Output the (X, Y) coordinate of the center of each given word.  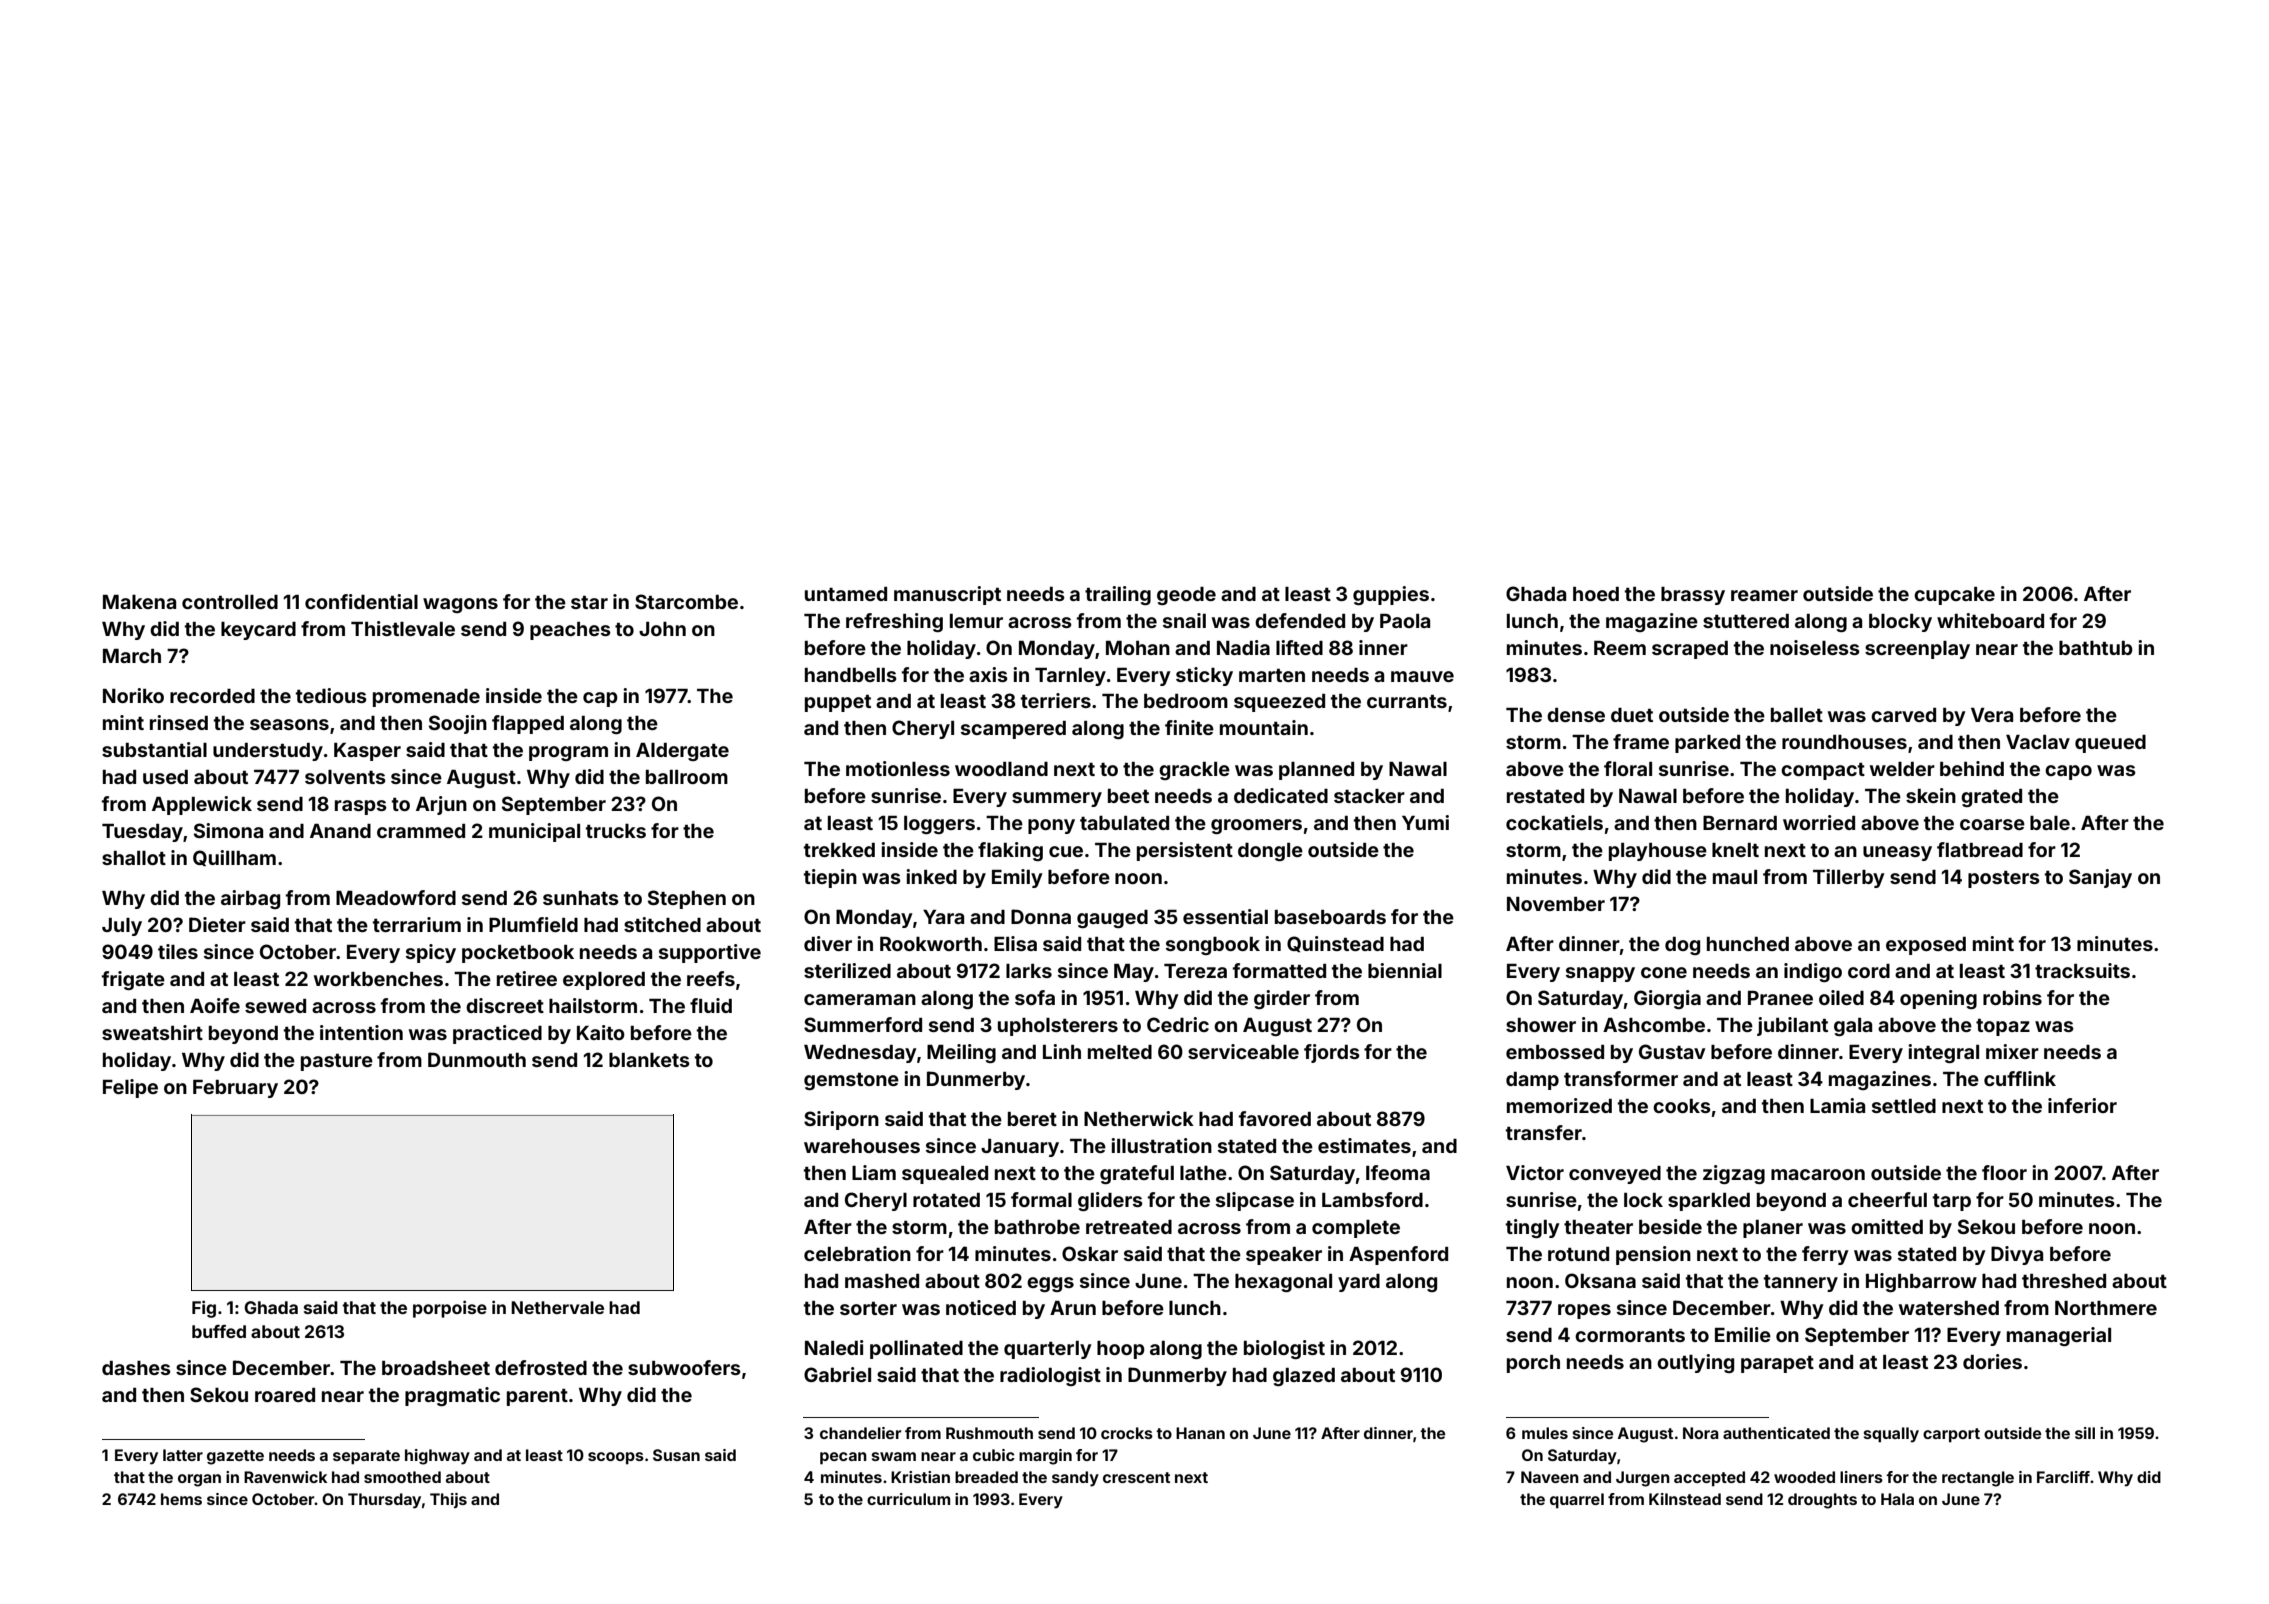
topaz (2003, 1027)
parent (537, 1397)
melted (1120, 1052)
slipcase (1255, 1201)
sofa (1035, 997)
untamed (846, 594)
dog (1682, 946)
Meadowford (396, 897)
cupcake (1954, 596)
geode (1186, 596)
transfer (1544, 1132)
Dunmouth (477, 1059)
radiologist (1050, 1376)
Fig (204, 1309)
